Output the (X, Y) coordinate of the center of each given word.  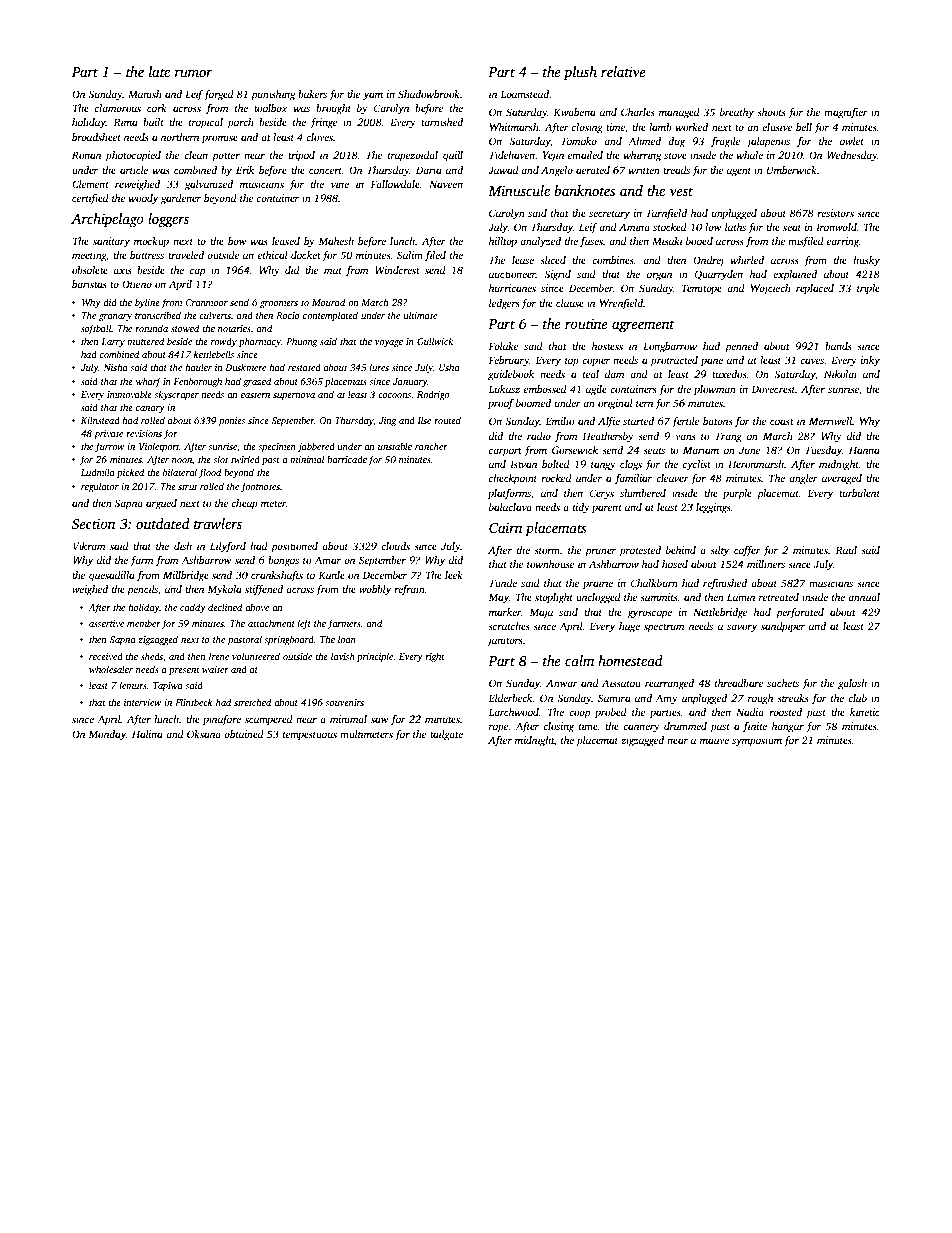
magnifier (846, 113)
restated (304, 367)
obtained (244, 734)
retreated (779, 597)
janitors (505, 641)
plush (580, 73)
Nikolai (840, 374)
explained (795, 275)
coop (579, 714)
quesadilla (112, 576)
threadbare (739, 683)
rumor (194, 73)
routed (447, 420)
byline (147, 303)
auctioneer (512, 274)
